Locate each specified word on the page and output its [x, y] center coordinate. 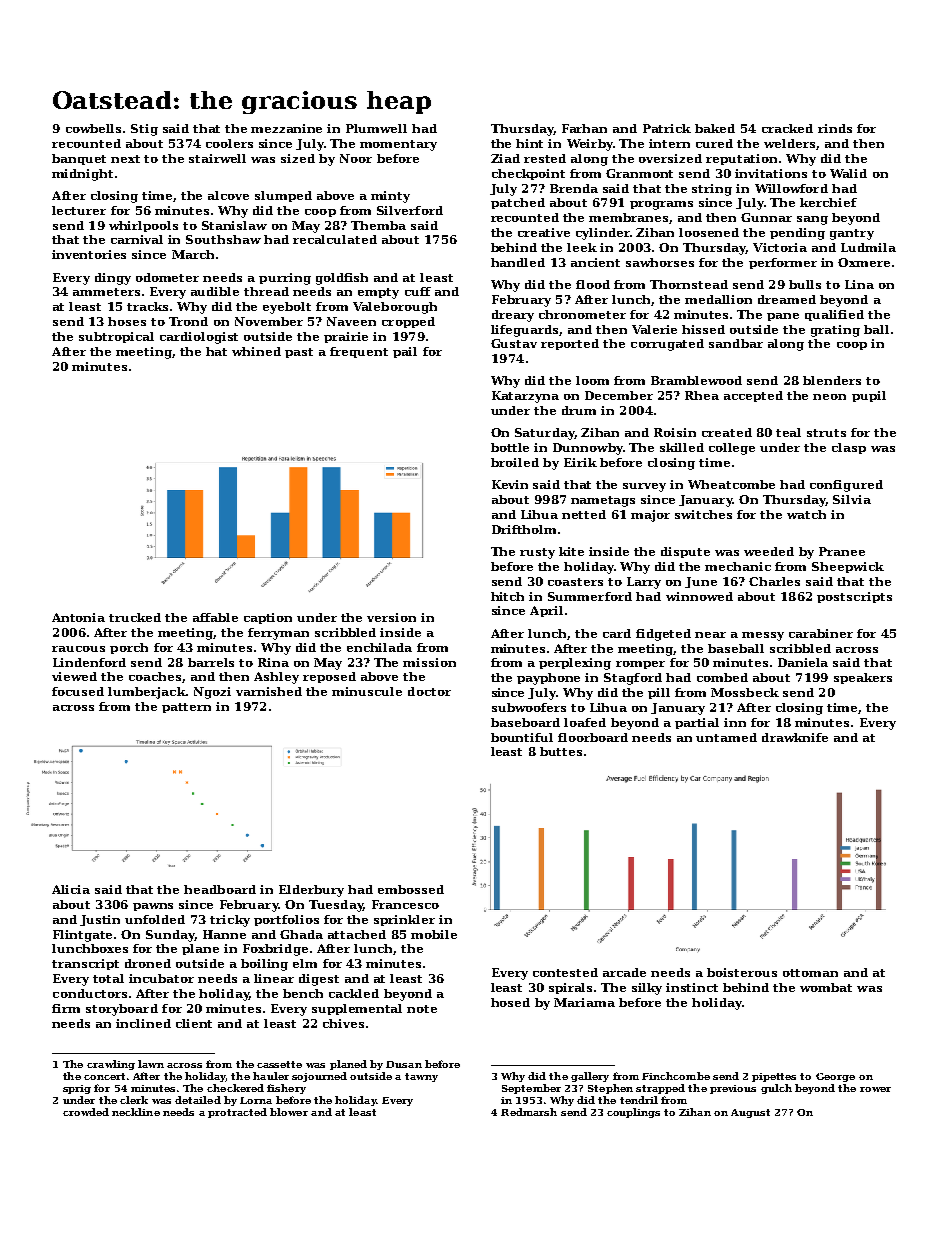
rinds [835, 128]
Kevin [510, 484]
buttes [561, 751]
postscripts [854, 597]
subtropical [116, 337]
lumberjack [147, 693]
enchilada [379, 647]
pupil [869, 396]
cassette [279, 1064]
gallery [590, 1077]
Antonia [78, 617]
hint [529, 143]
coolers [229, 143]
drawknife [795, 737]
